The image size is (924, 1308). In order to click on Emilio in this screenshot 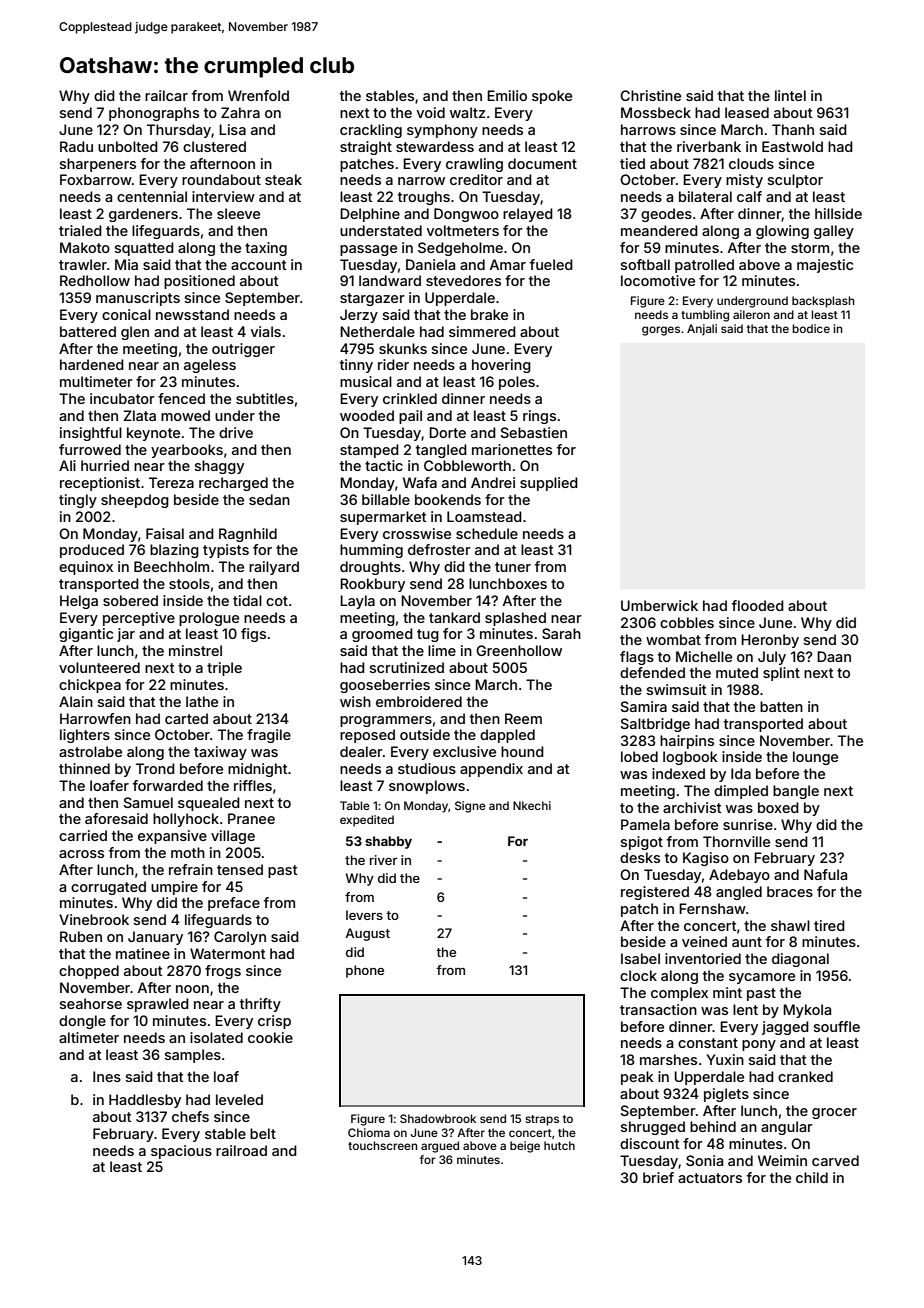, I will do `click(507, 95)`.
